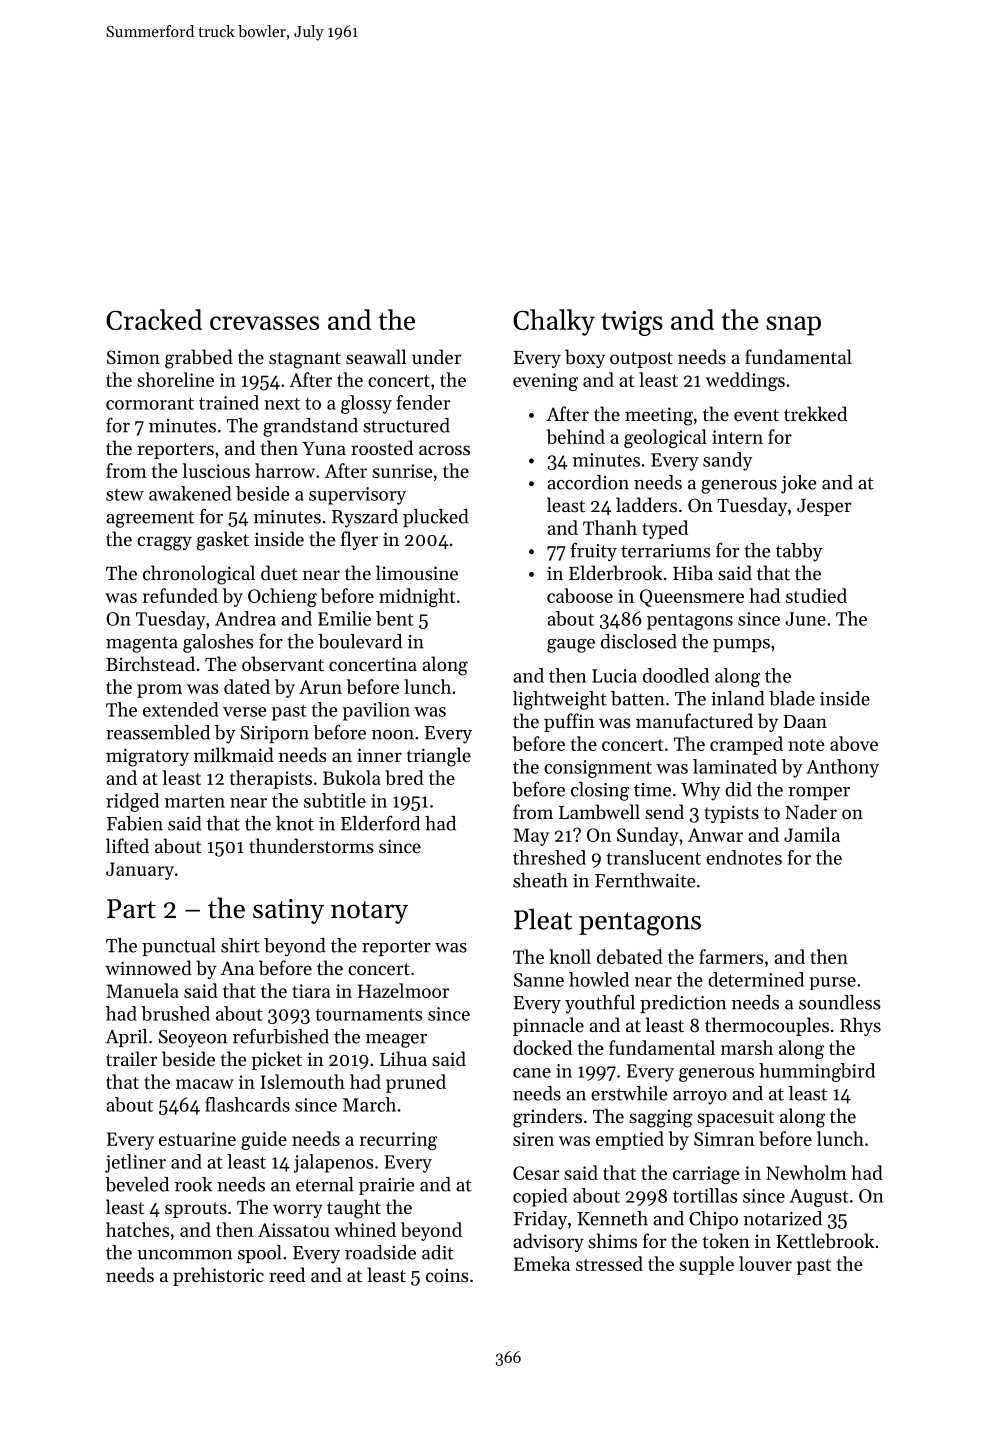 This page has width=990, height=1433. Describe the element at coordinates (683, 1004) in the page. I see `prediction` at that location.
